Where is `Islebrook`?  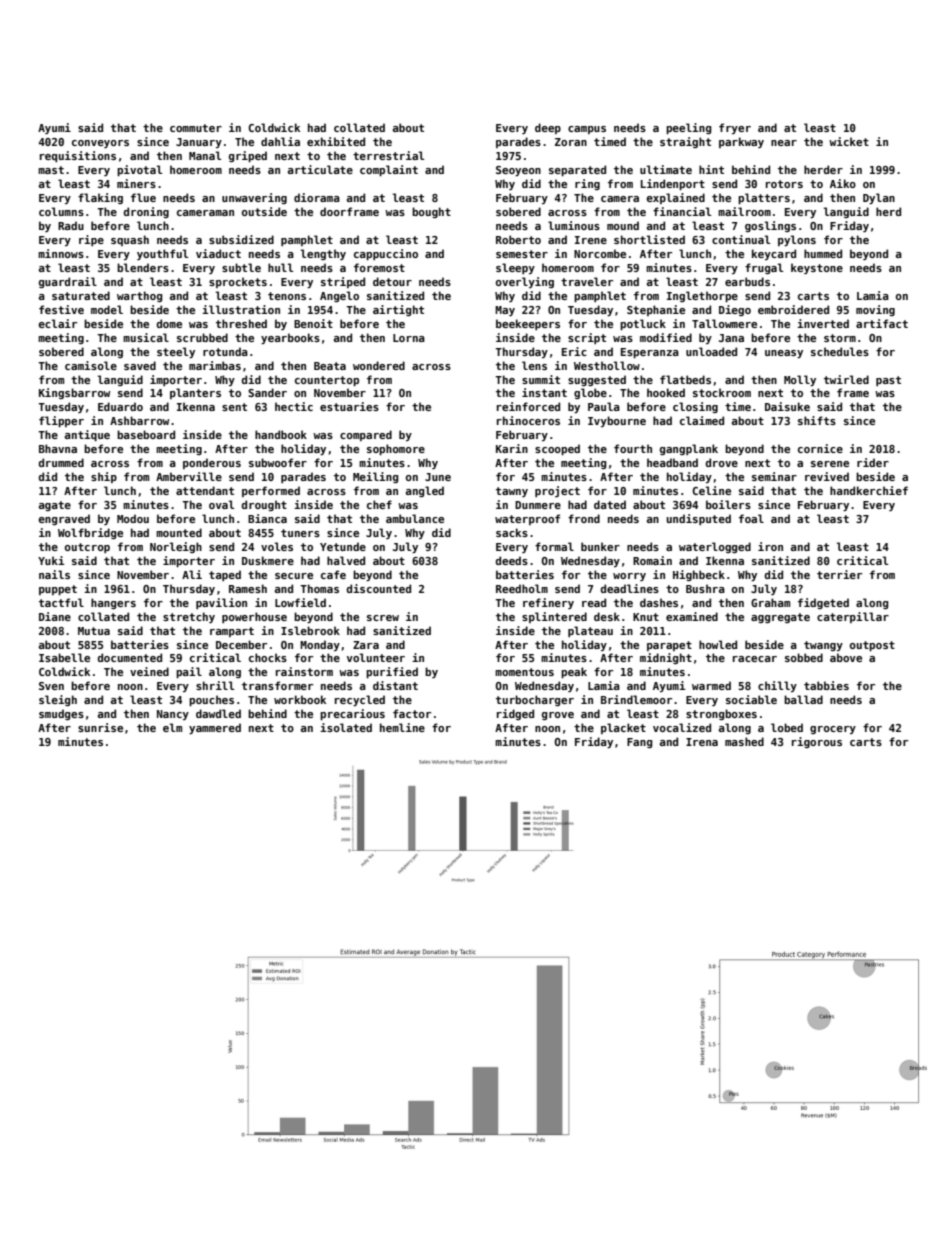 Islebrook is located at coordinates (310, 630).
